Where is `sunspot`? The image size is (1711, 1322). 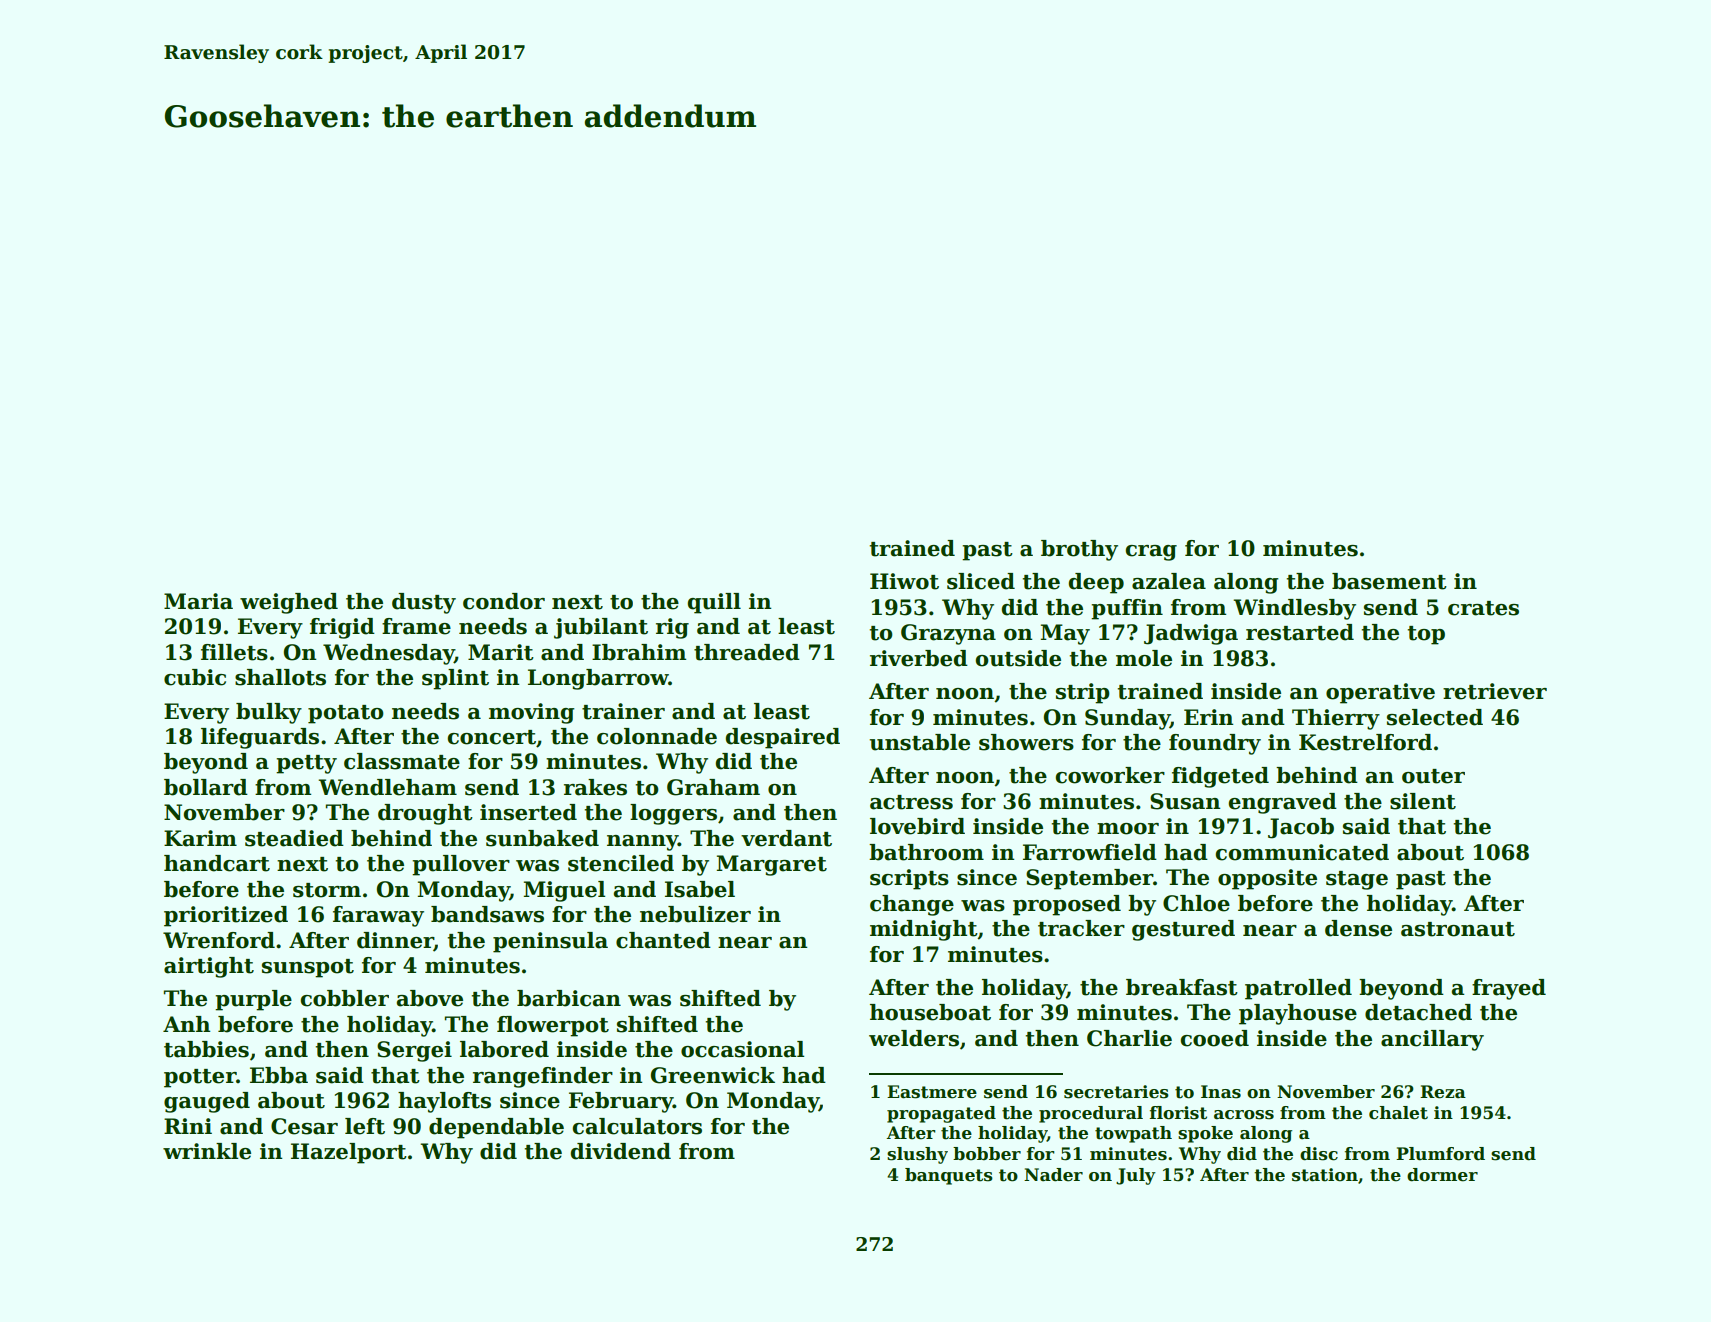
sunspot is located at coordinates (308, 968).
